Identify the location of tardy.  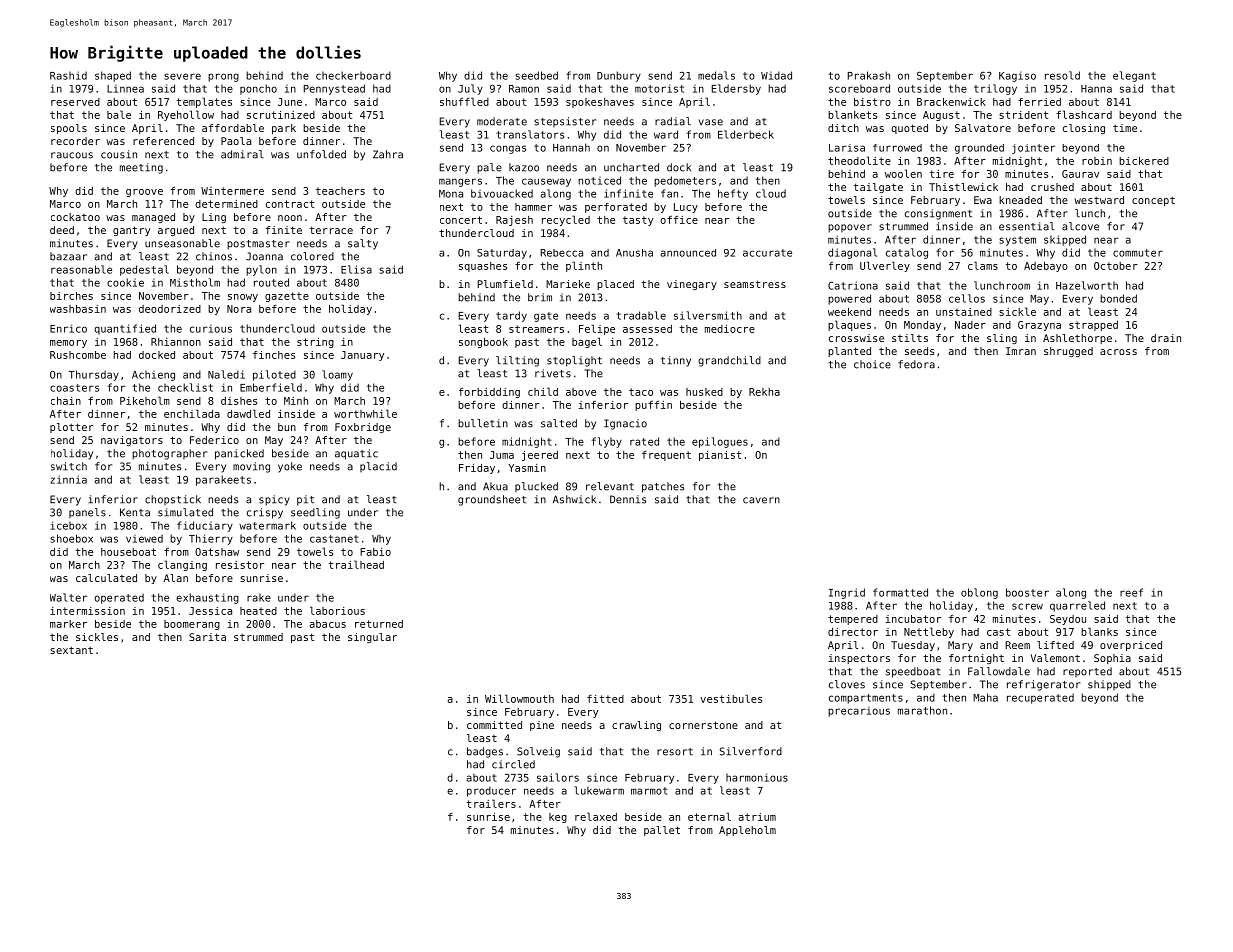
(511, 316).
